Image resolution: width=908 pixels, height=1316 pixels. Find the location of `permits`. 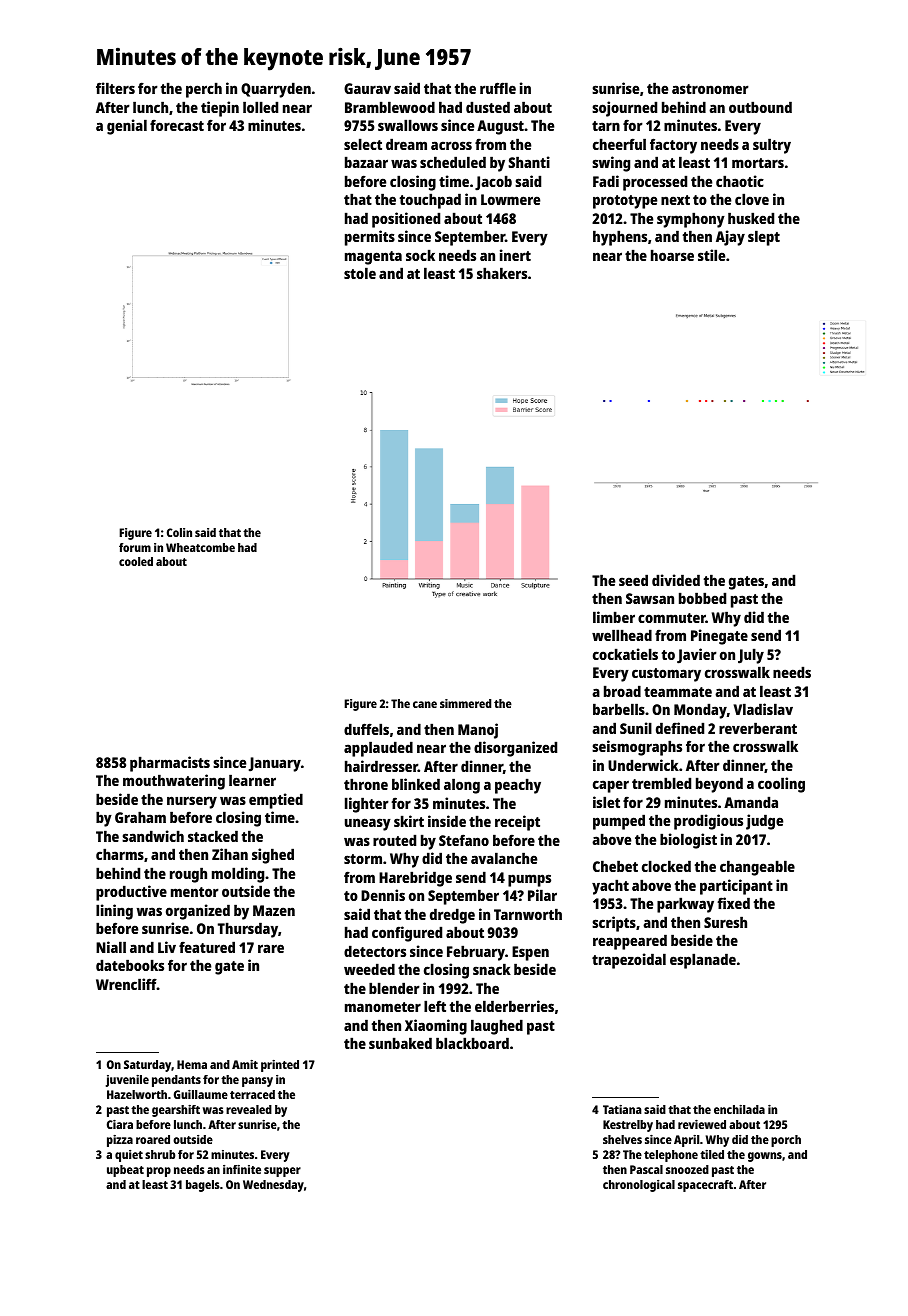

permits is located at coordinates (370, 238).
